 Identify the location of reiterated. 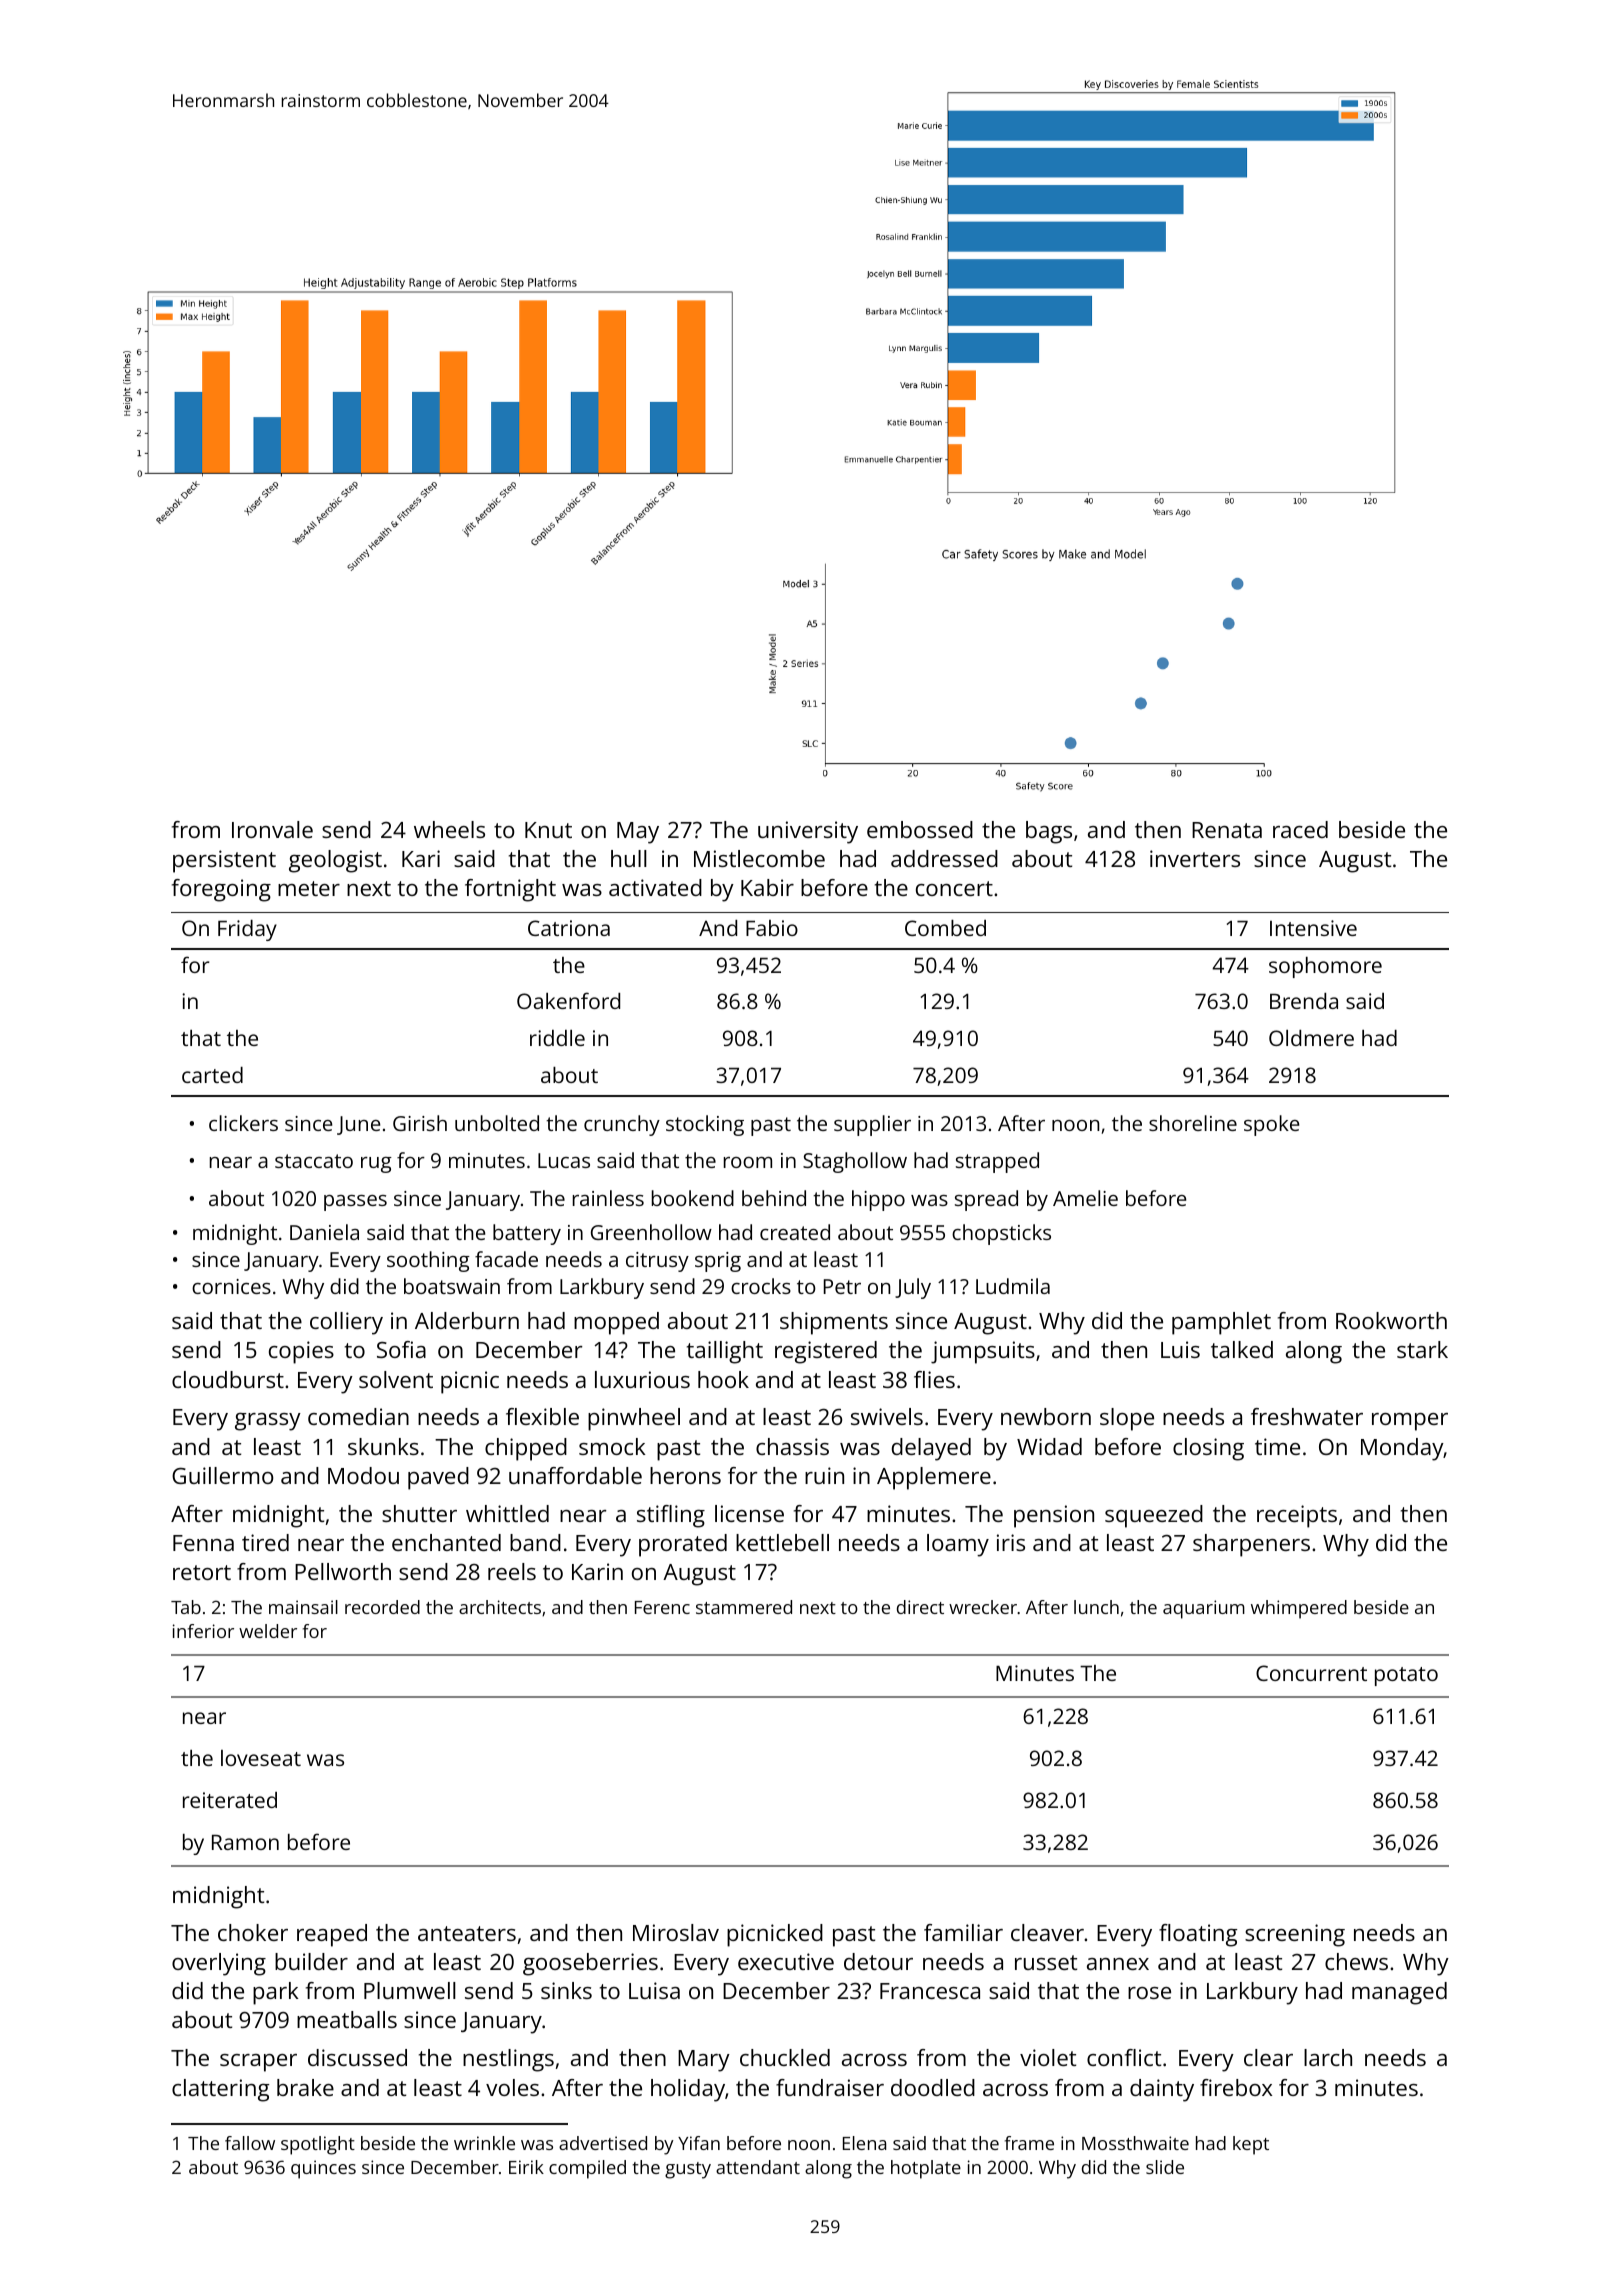
(230, 1800).
